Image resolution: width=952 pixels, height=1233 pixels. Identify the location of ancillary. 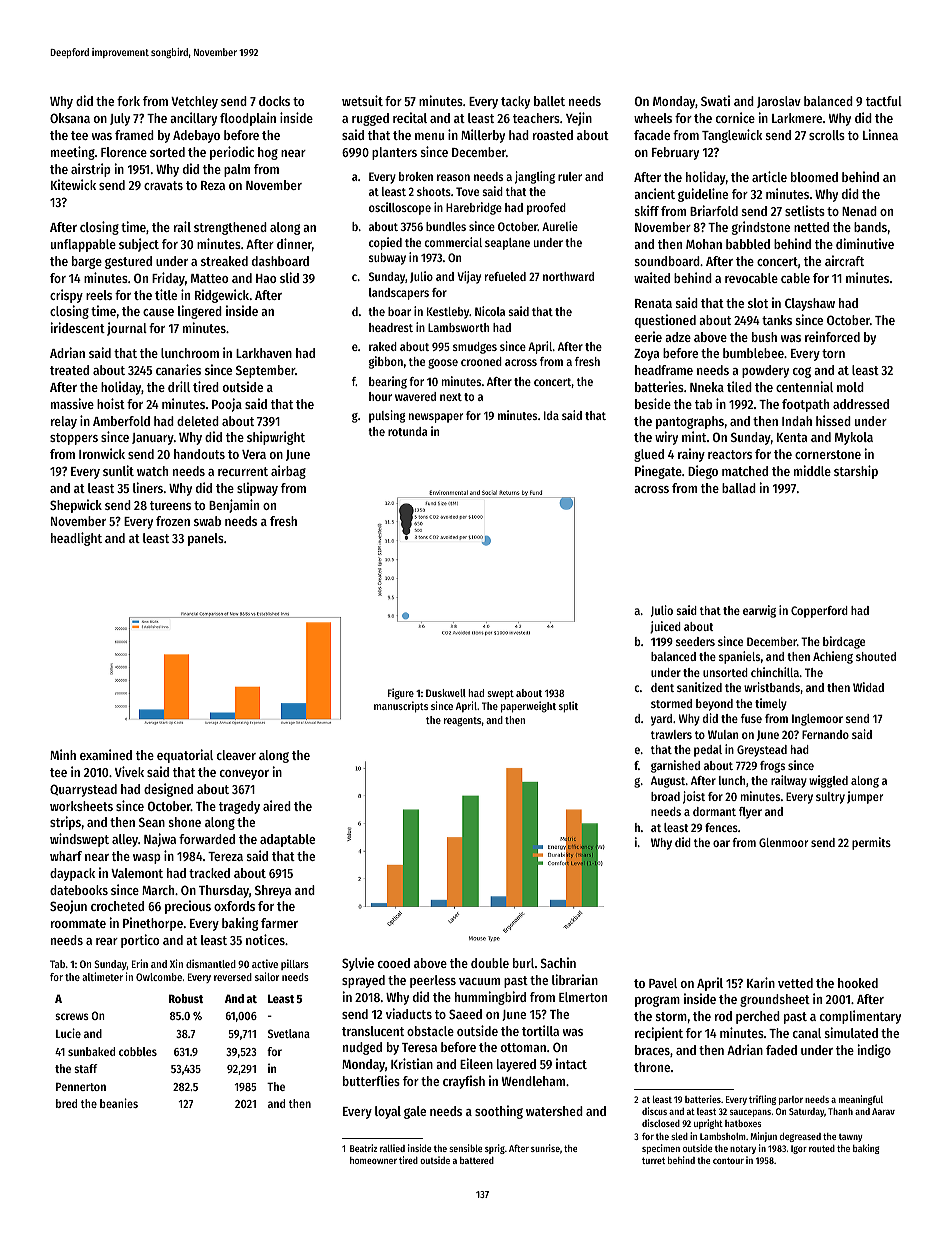
(193, 119).
